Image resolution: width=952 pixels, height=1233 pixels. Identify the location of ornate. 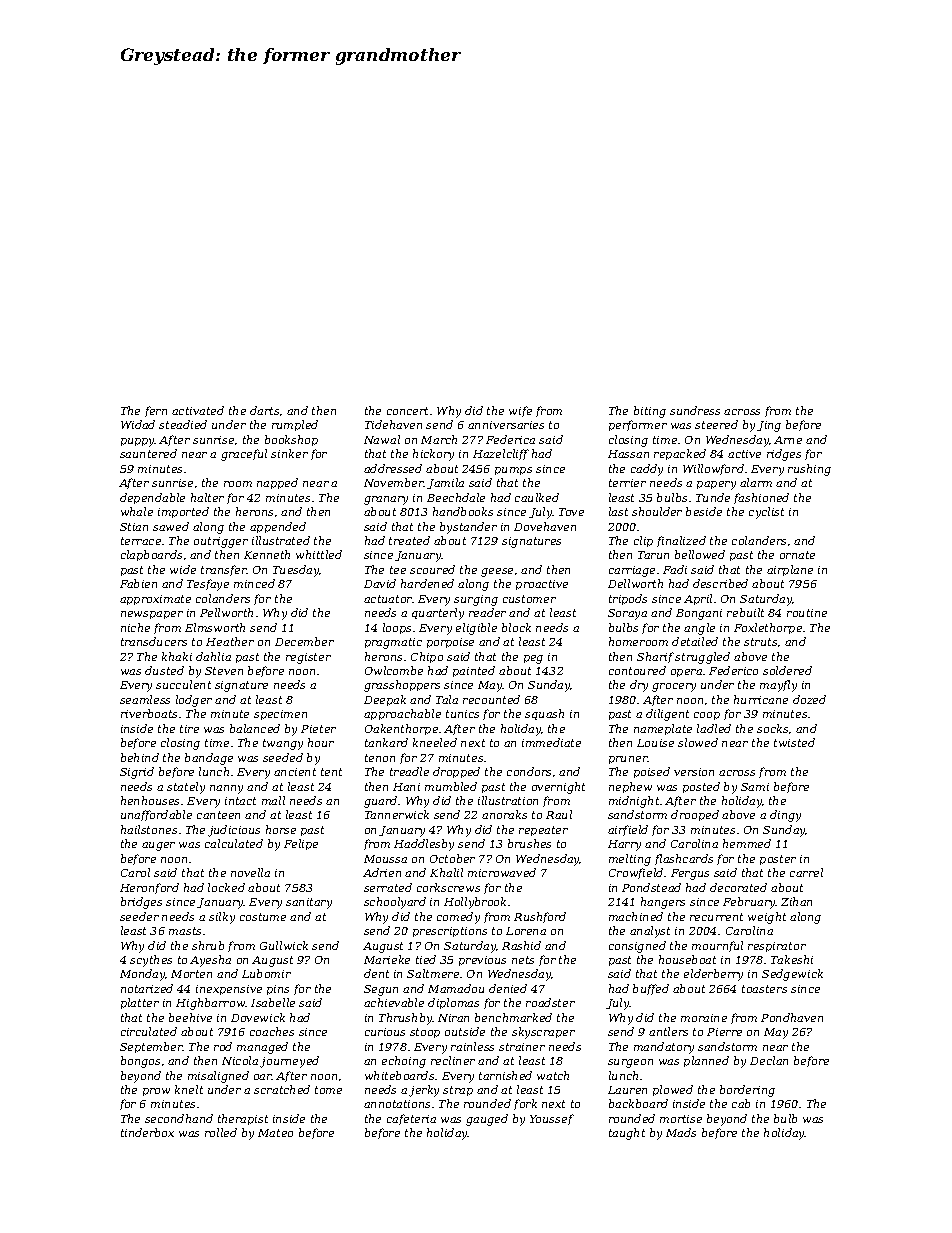
(797, 555).
